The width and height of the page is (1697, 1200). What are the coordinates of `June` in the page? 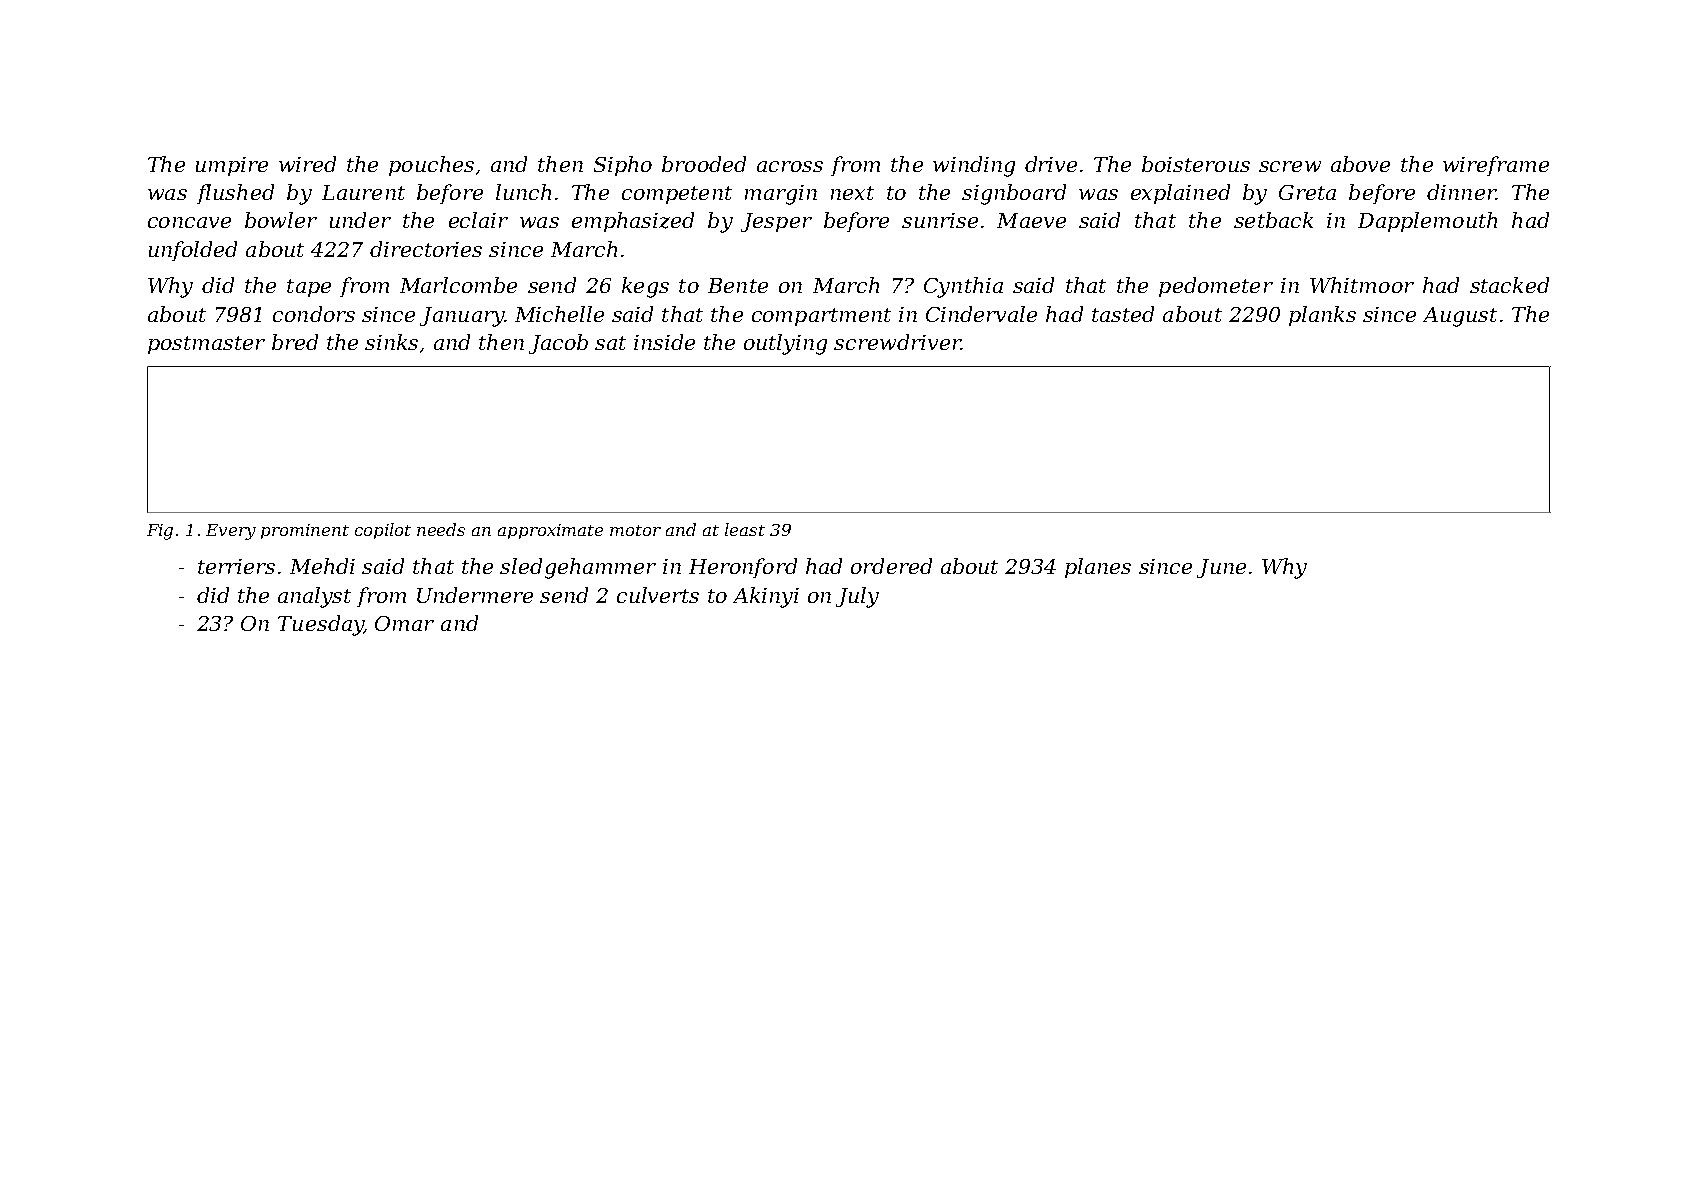 It's located at (1221, 568).
